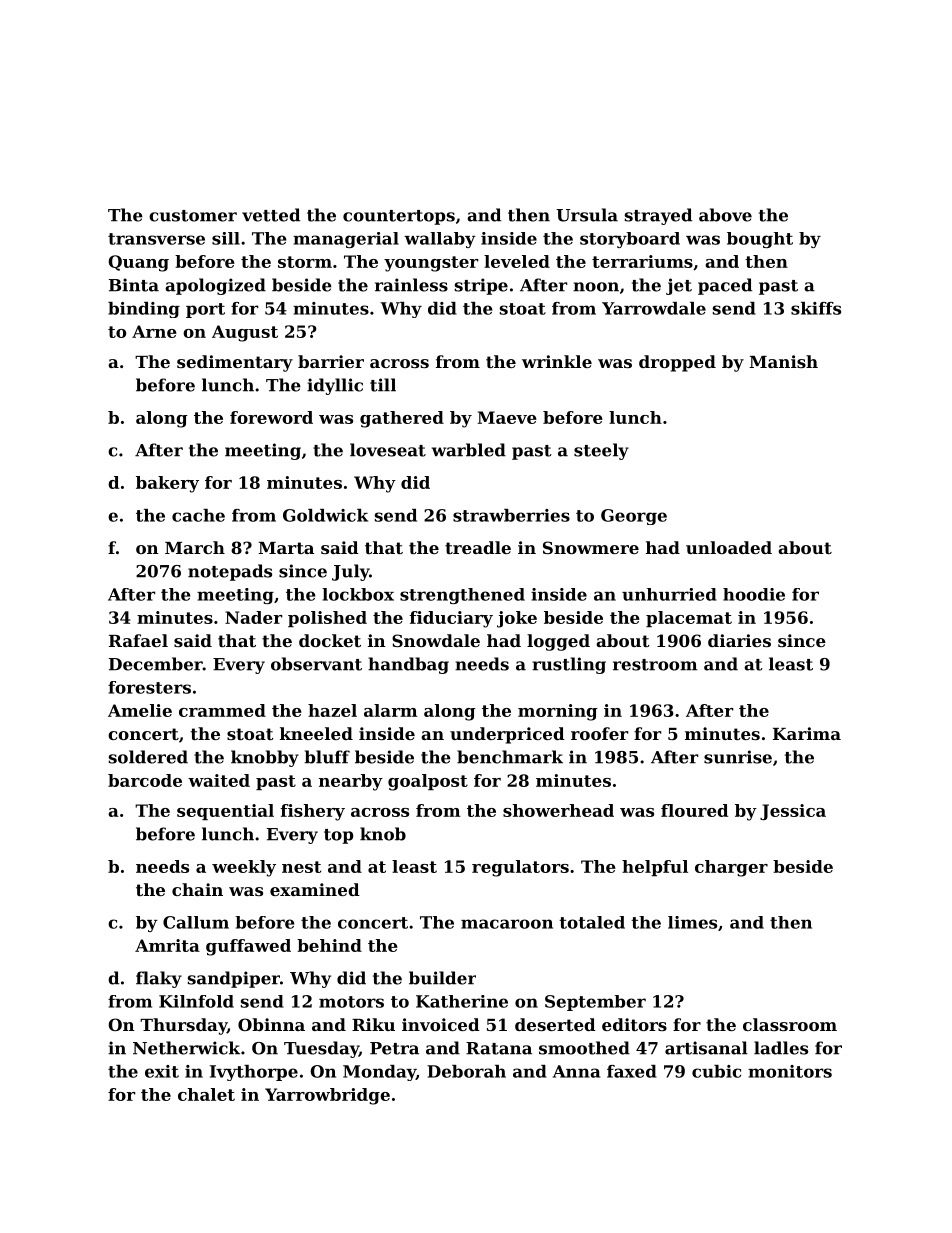 This page has width=952, height=1233. Describe the element at coordinates (716, 1071) in the page. I see `cubic` at that location.
